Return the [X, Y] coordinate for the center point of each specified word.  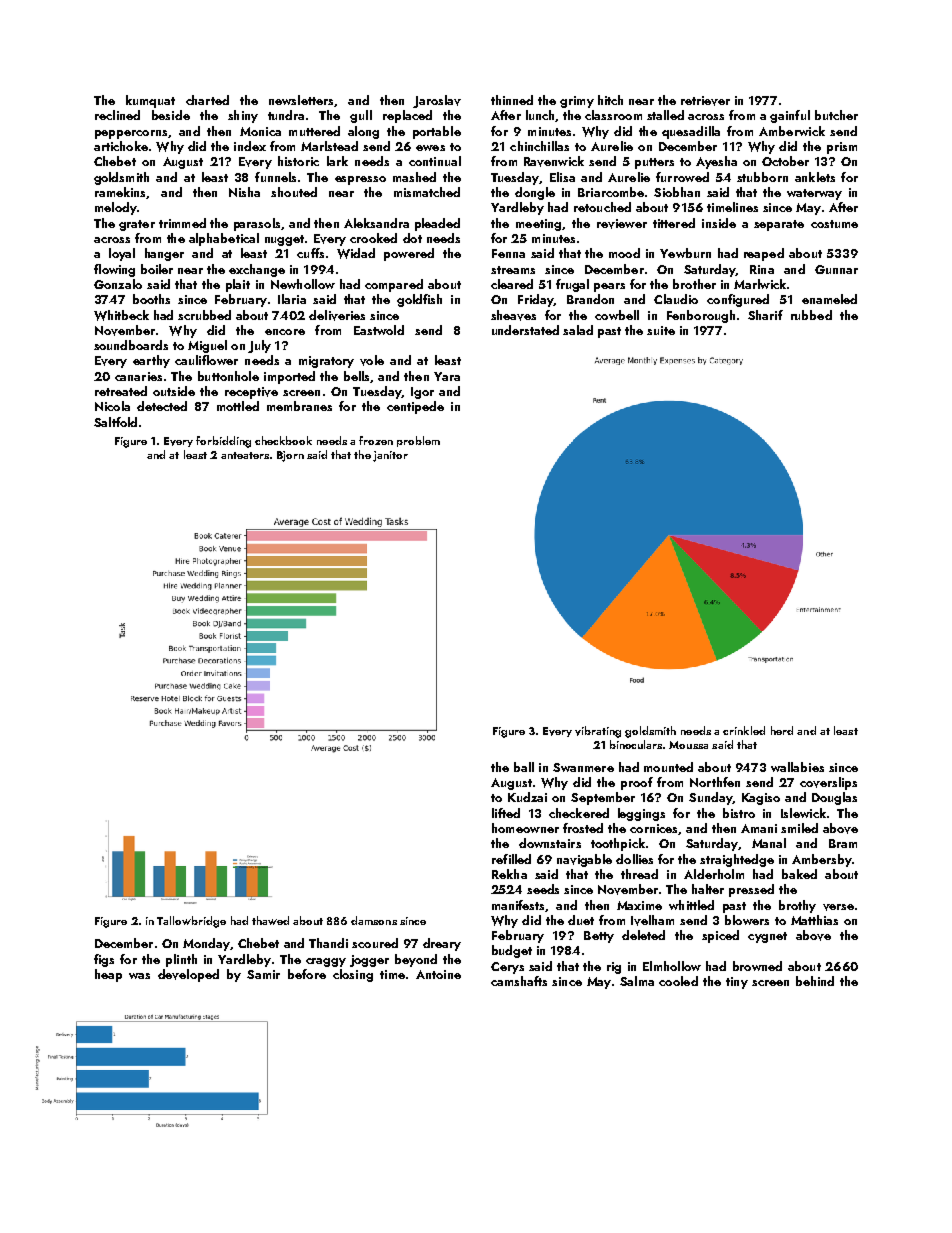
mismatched [427, 192]
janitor [390, 456]
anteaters [245, 455]
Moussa [688, 745]
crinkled [744, 730]
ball [524, 767]
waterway [814, 194]
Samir [263, 974]
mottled [238, 406]
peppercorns [131, 134]
